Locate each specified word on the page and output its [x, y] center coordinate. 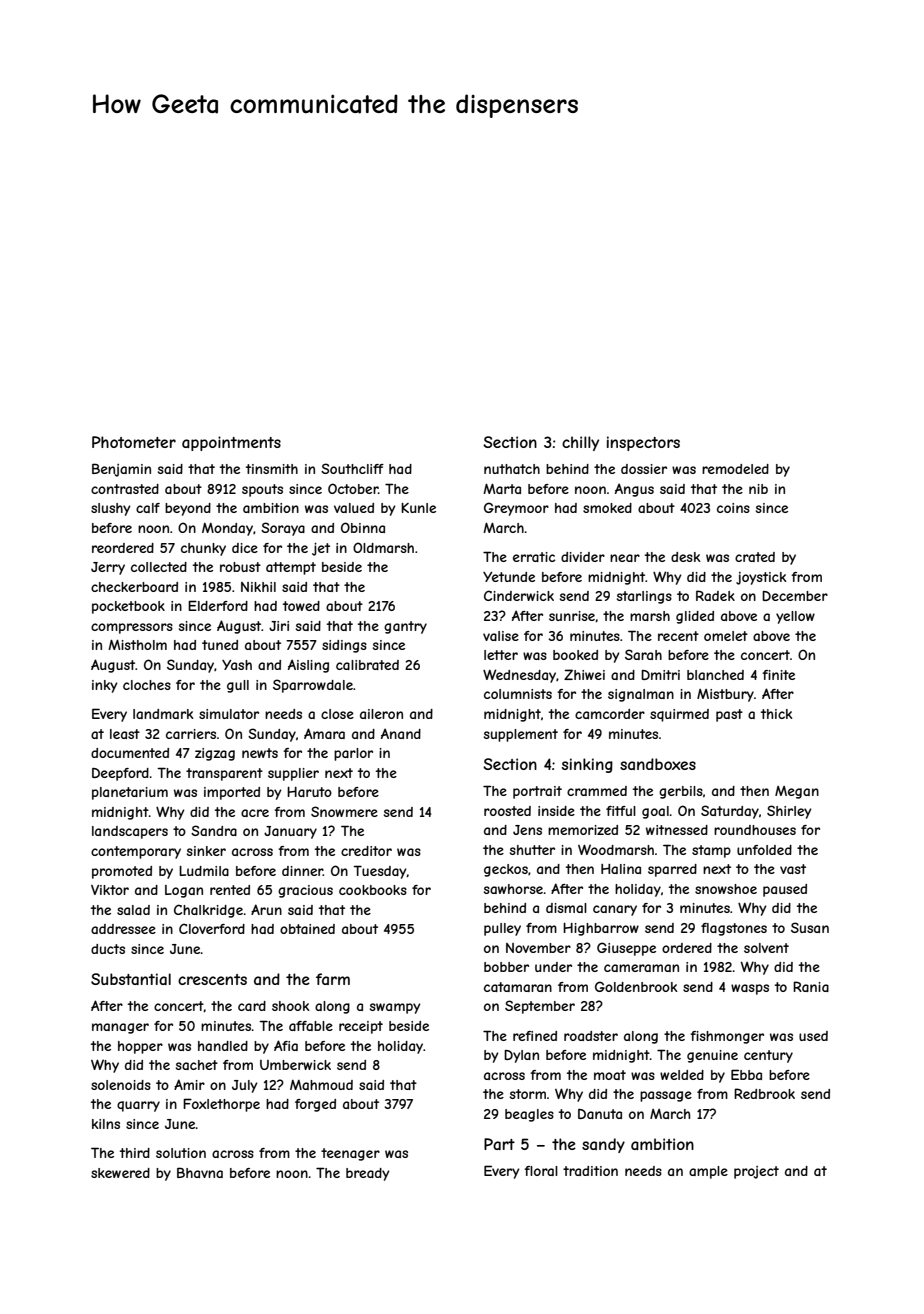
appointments [231, 443]
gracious [305, 891]
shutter [532, 850]
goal [655, 812]
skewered [120, 1173]
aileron [381, 714]
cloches [147, 685]
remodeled [735, 469]
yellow [795, 617]
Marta [502, 489]
